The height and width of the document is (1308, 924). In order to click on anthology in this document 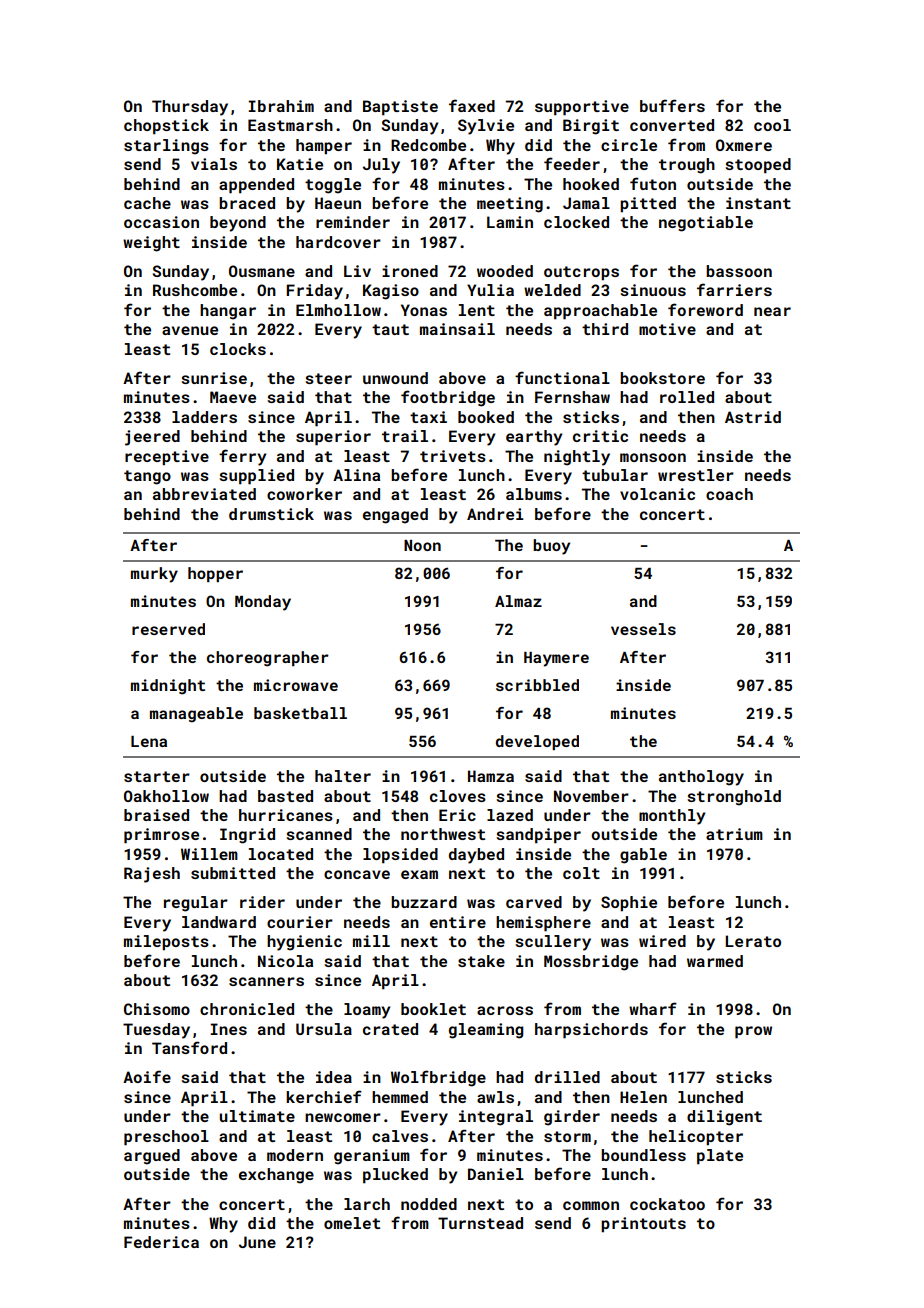, I will do `click(701, 778)`.
